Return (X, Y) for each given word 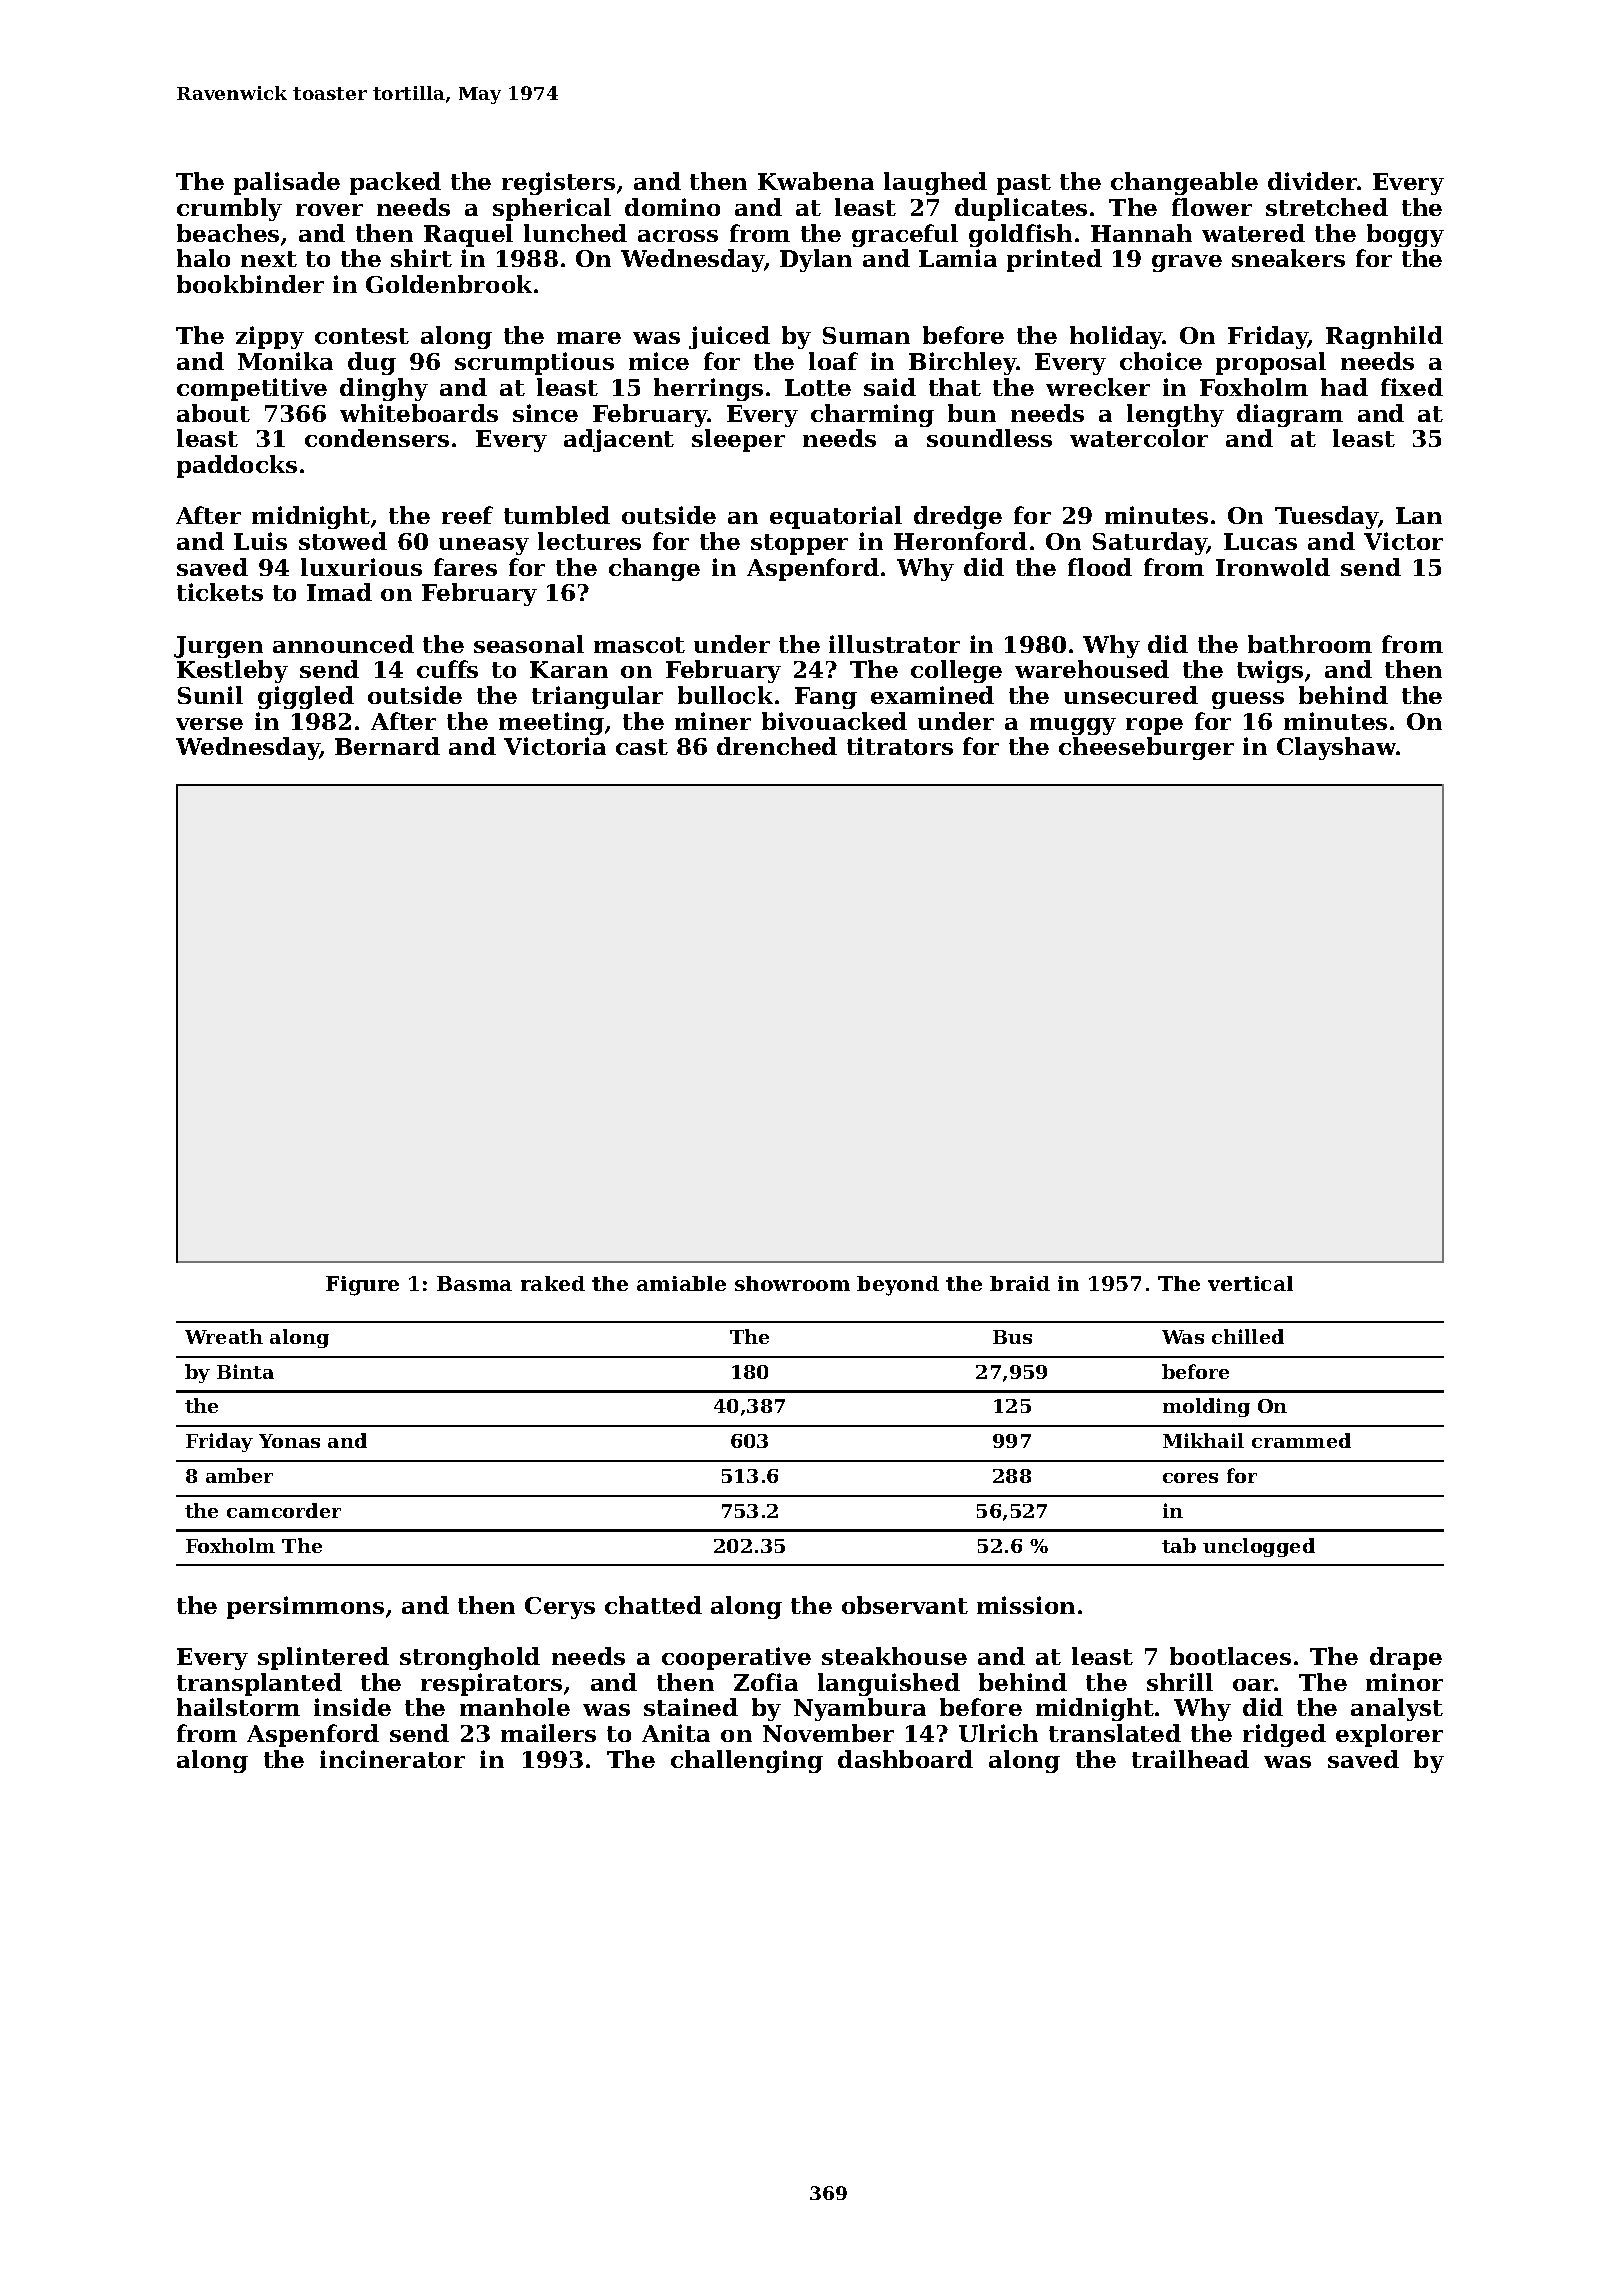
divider (1313, 181)
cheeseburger (1146, 748)
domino (672, 207)
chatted (653, 1605)
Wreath (224, 1336)
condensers (377, 438)
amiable (681, 1283)
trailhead (1190, 1759)
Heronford (960, 541)
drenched (777, 746)
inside (352, 1707)
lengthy (1175, 415)
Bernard (387, 746)
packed (395, 183)
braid (1020, 1283)
